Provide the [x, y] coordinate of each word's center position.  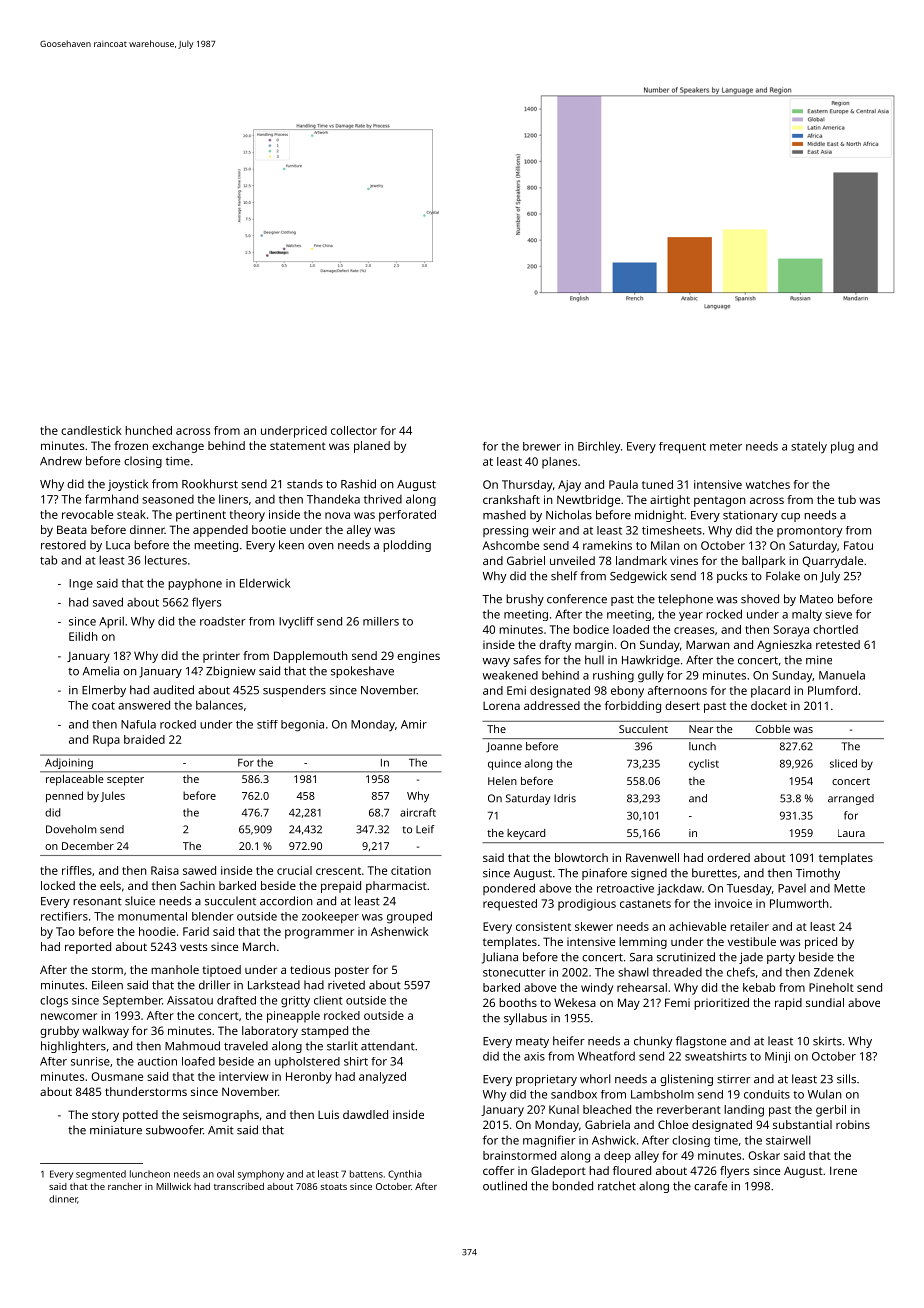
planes [559, 463]
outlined [505, 1186]
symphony [261, 1175]
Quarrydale [832, 562]
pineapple [293, 1017]
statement [298, 446]
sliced [843, 763]
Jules [112, 796]
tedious [310, 969]
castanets [645, 904]
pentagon [720, 501]
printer [221, 657]
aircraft [418, 812]
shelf [564, 576]
